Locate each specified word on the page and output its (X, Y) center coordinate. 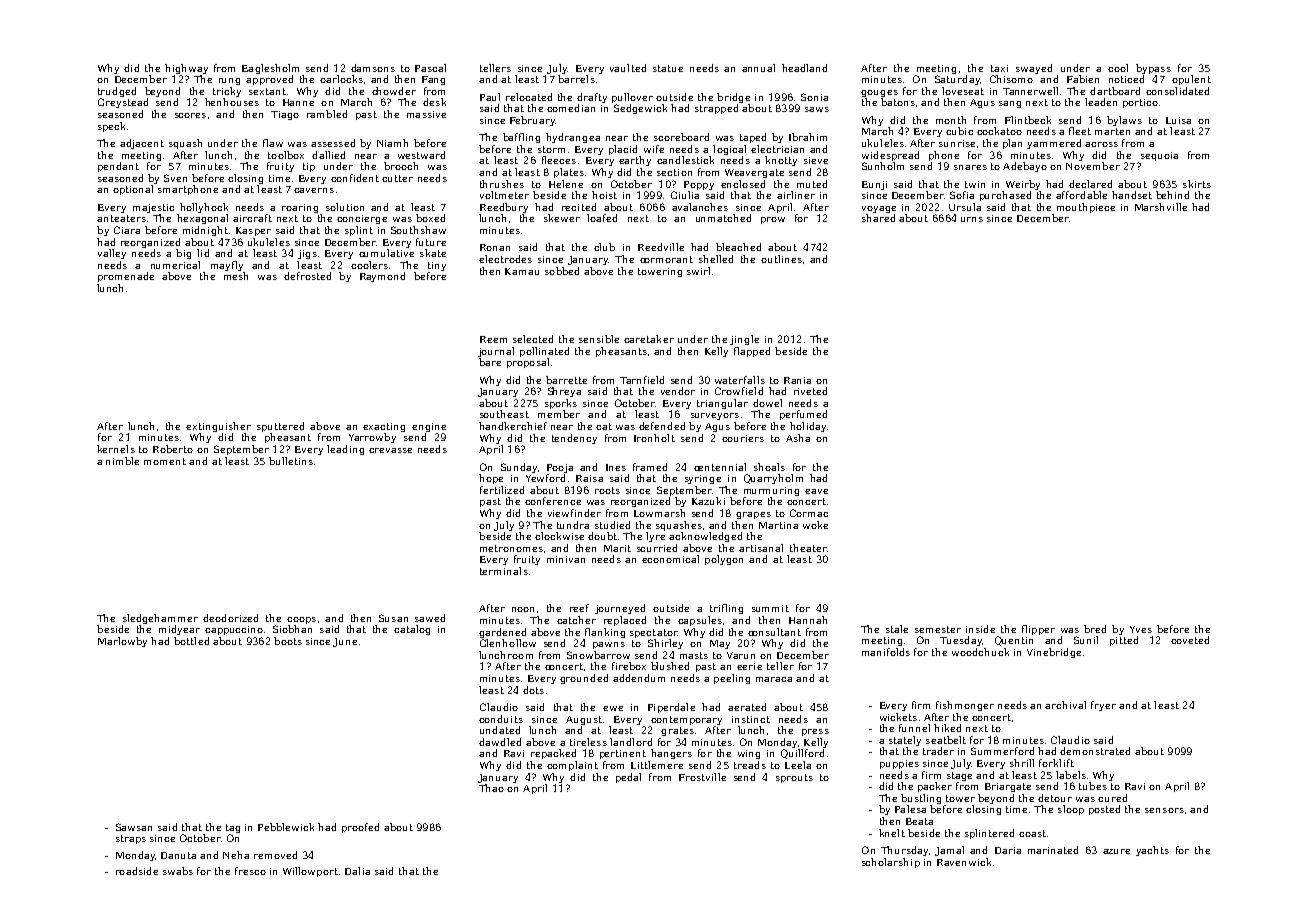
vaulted (628, 68)
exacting (384, 427)
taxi (999, 68)
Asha (798, 438)
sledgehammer (160, 619)
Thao (491, 788)
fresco (250, 871)
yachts (1152, 851)
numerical (175, 265)
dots (533, 690)
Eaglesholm (270, 69)
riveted (810, 391)
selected (533, 339)
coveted (1190, 640)
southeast (504, 414)
